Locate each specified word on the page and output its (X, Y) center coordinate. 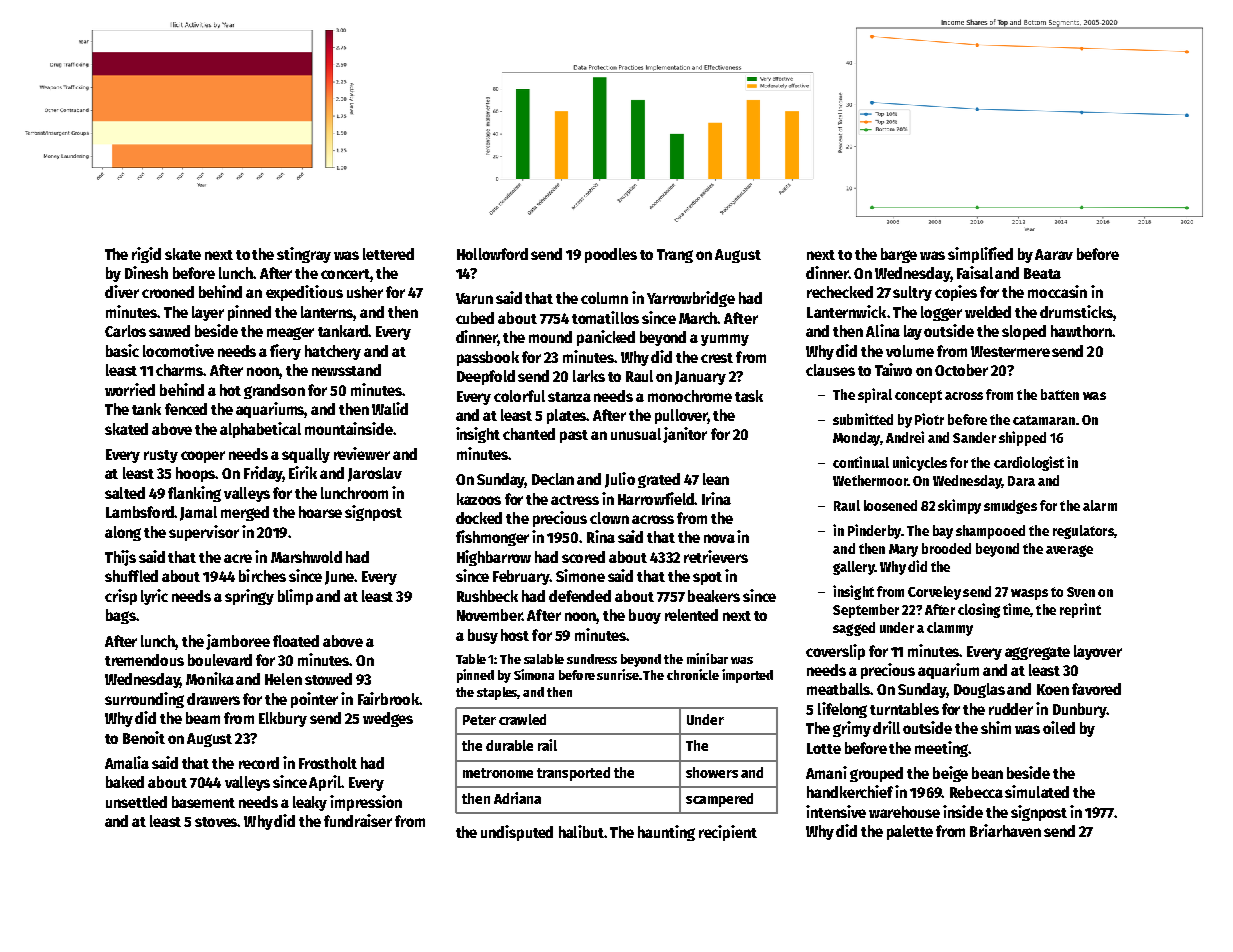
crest (717, 358)
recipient (728, 833)
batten (1060, 394)
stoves (216, 822)
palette (910, 832)
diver (122, 291)
